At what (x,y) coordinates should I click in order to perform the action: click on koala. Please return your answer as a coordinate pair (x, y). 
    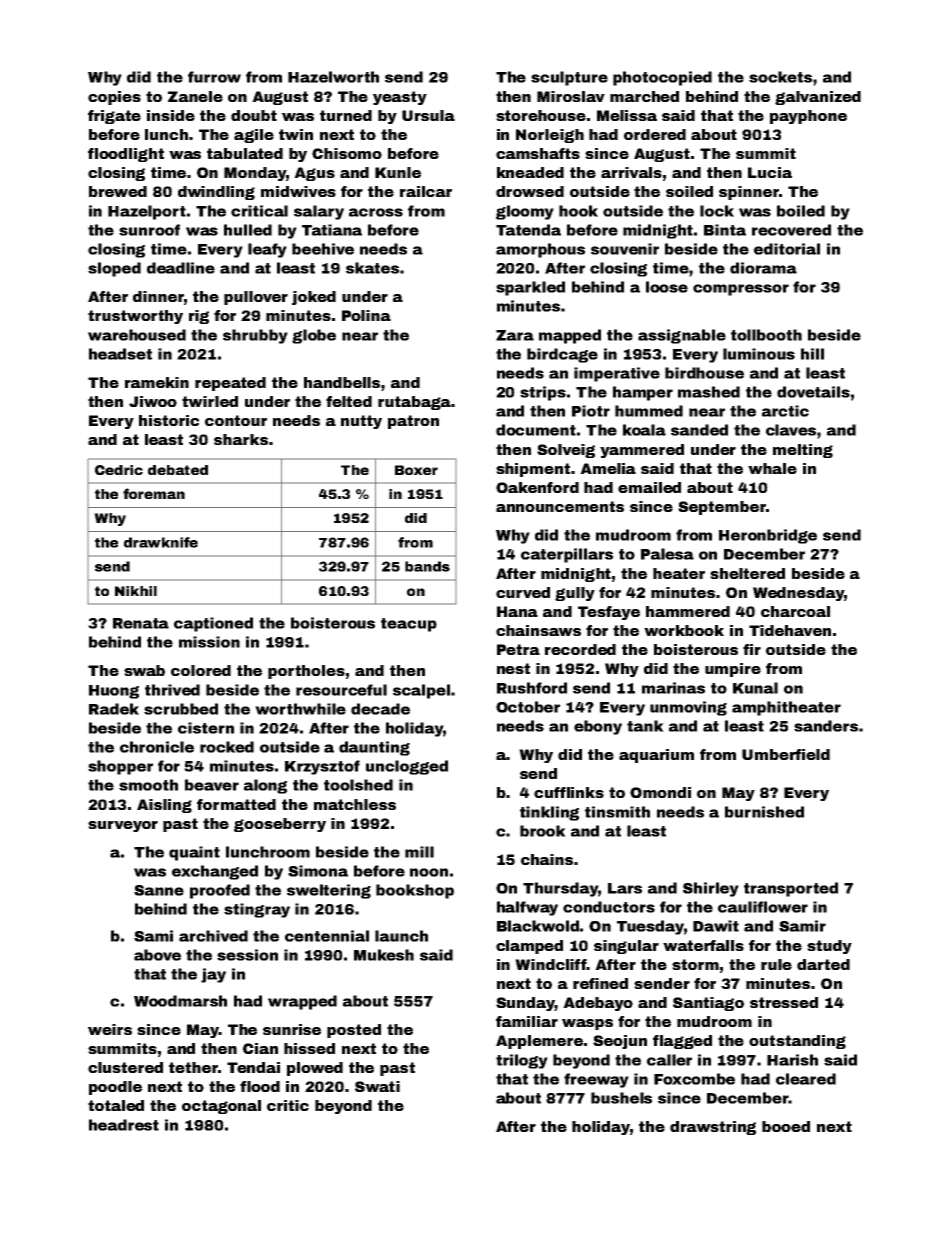
    Looking at the image, I should click on (644, 430).
